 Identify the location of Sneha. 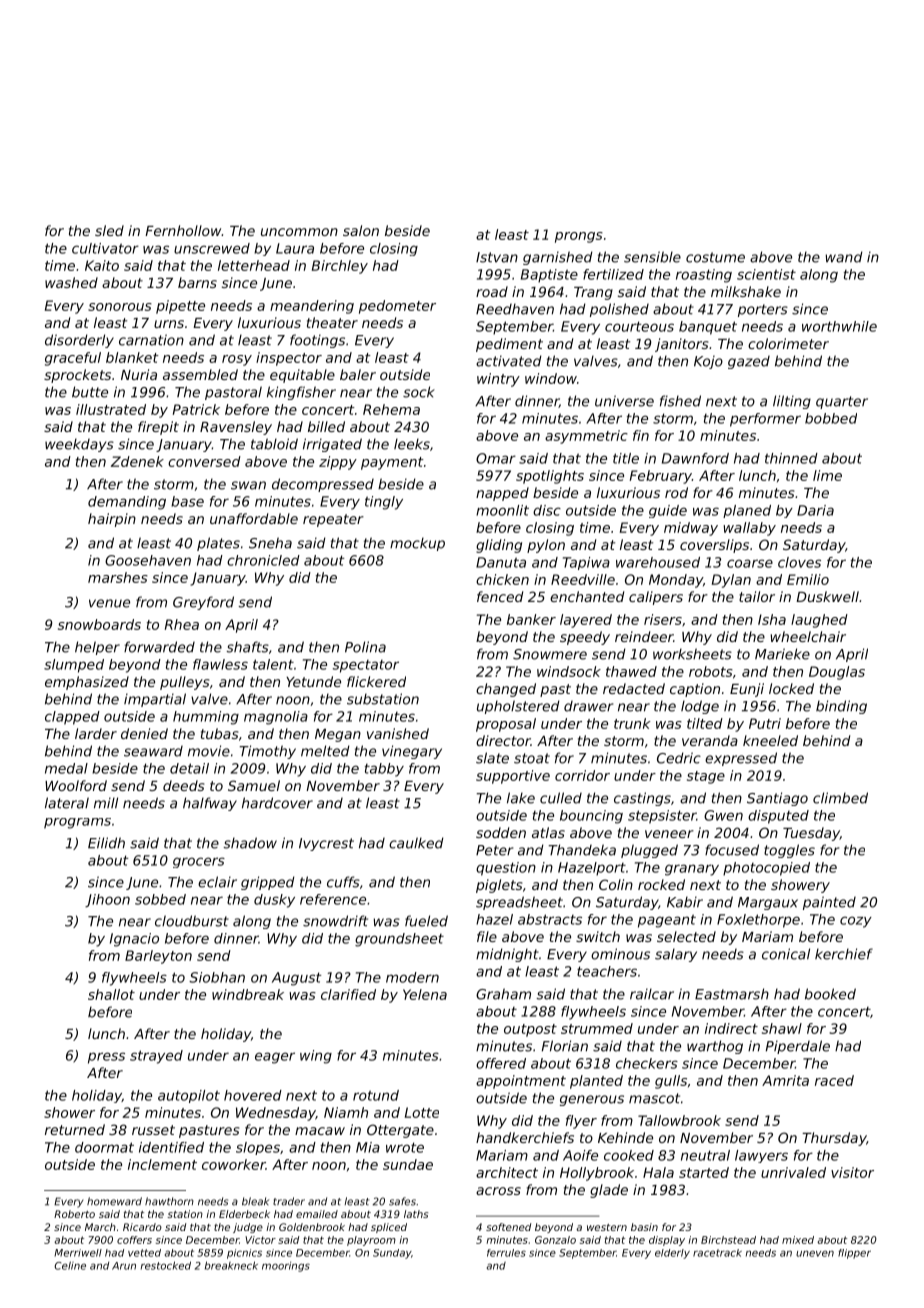
(270, 543).
